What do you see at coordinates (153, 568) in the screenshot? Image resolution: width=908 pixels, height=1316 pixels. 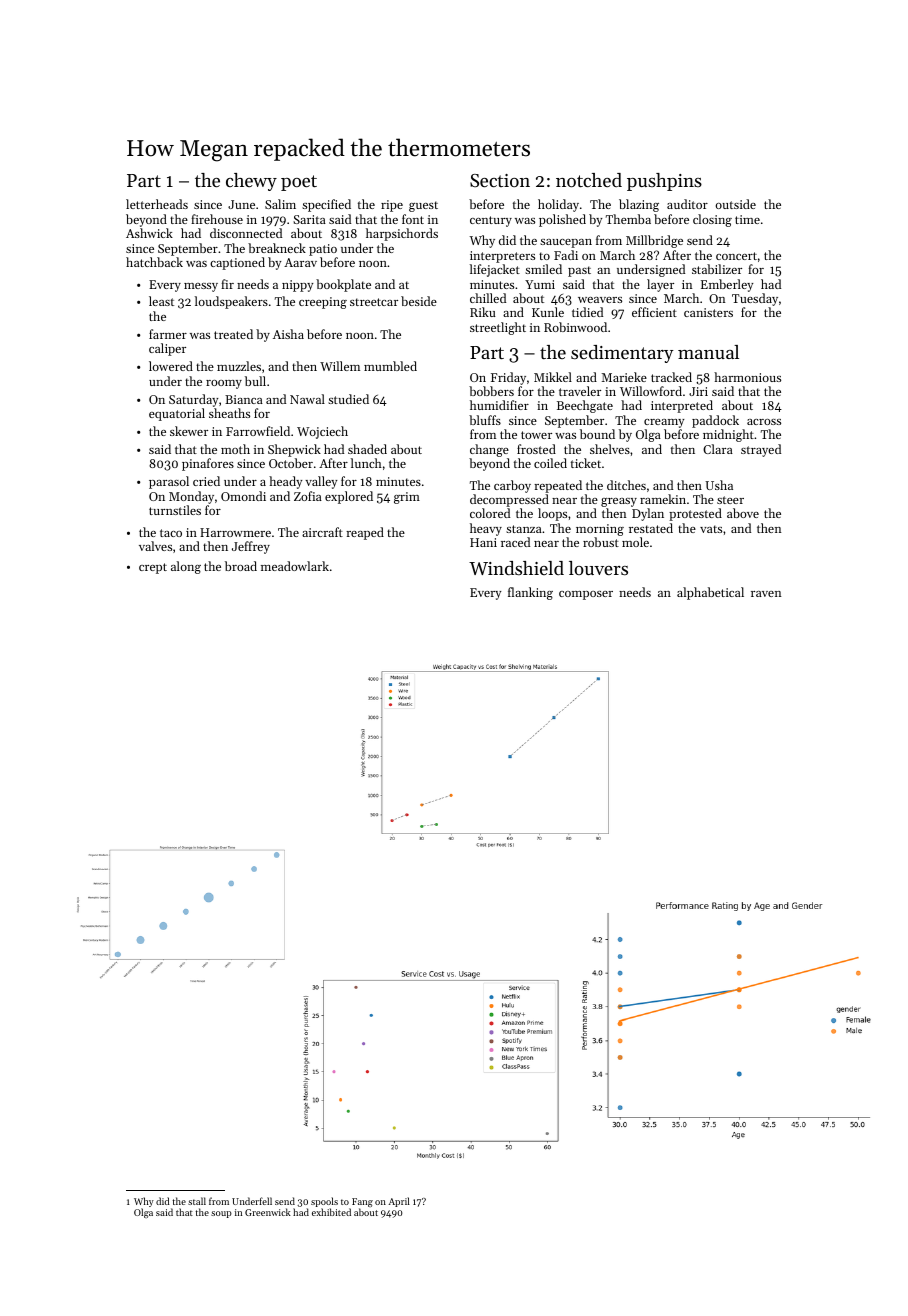 I see `crept` at bounding box center [153, 568].
